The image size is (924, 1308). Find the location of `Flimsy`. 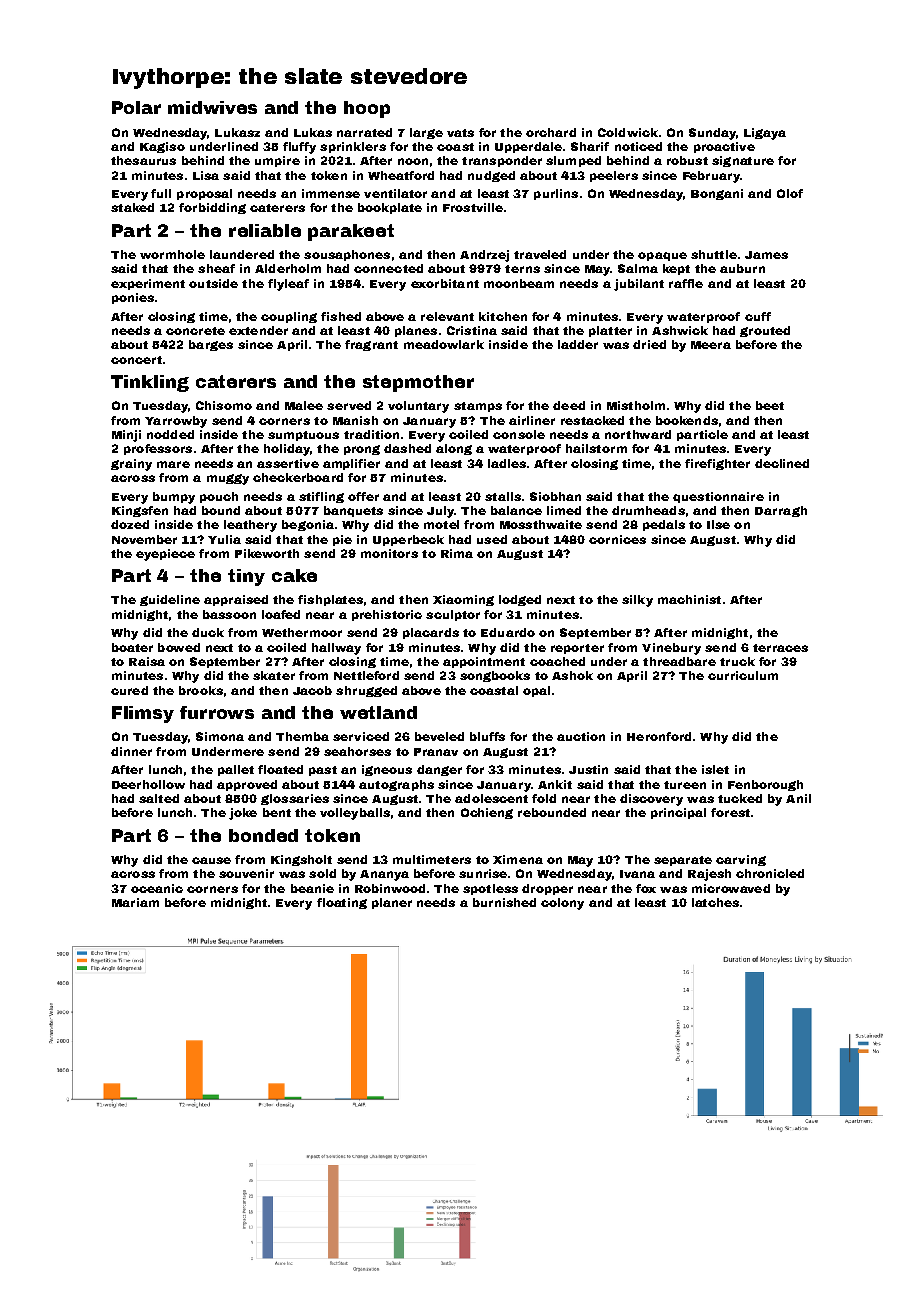

Flimsy is located at coordinates (143, 714).
